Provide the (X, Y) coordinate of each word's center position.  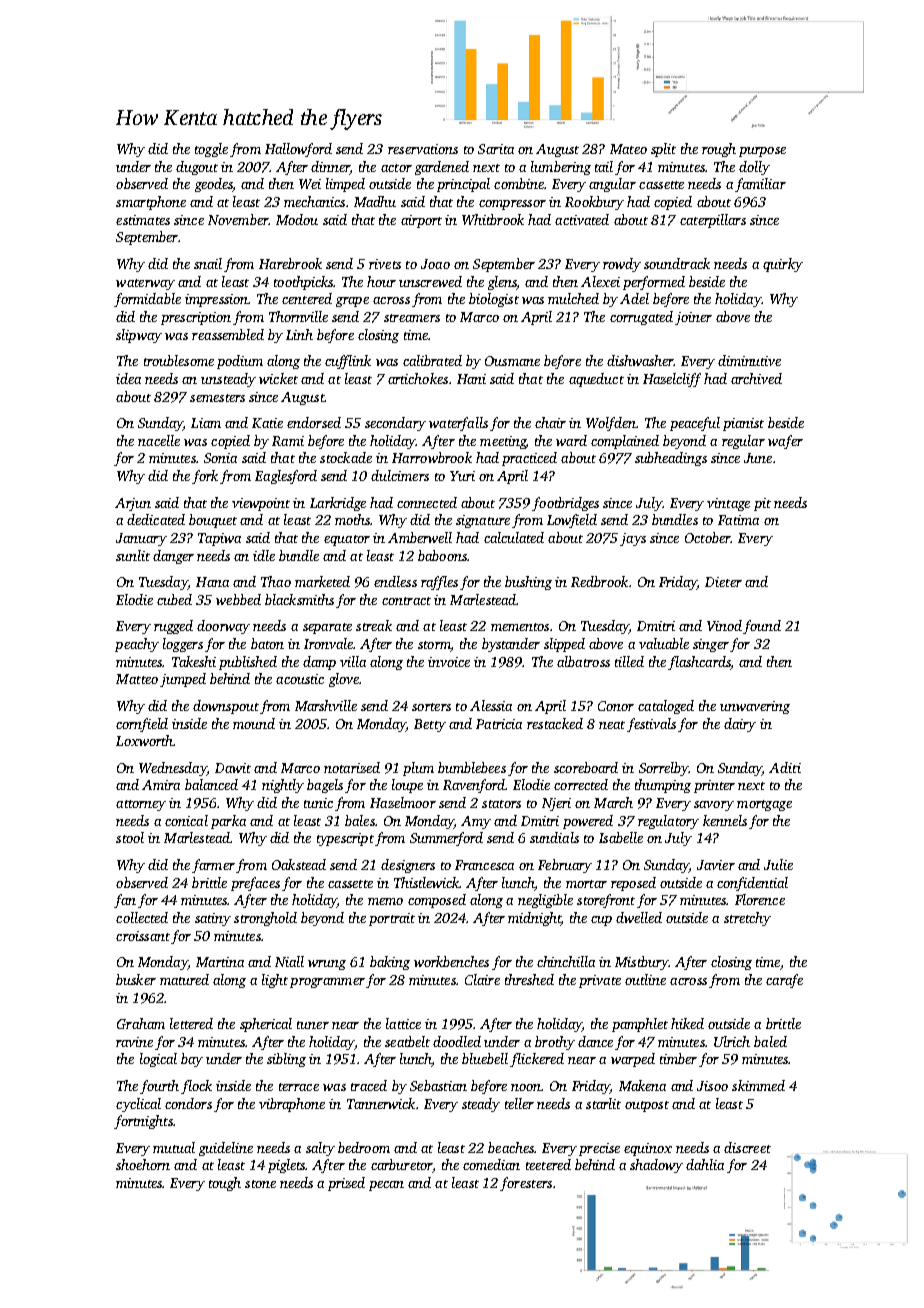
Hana (212, 582)
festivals (651, 725)
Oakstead (299, 864)
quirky (783, 265)
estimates (143, 220)
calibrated (432, 360)
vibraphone (292, 1105)
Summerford (446, 839)
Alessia (491, 705)
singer (711, 645)
